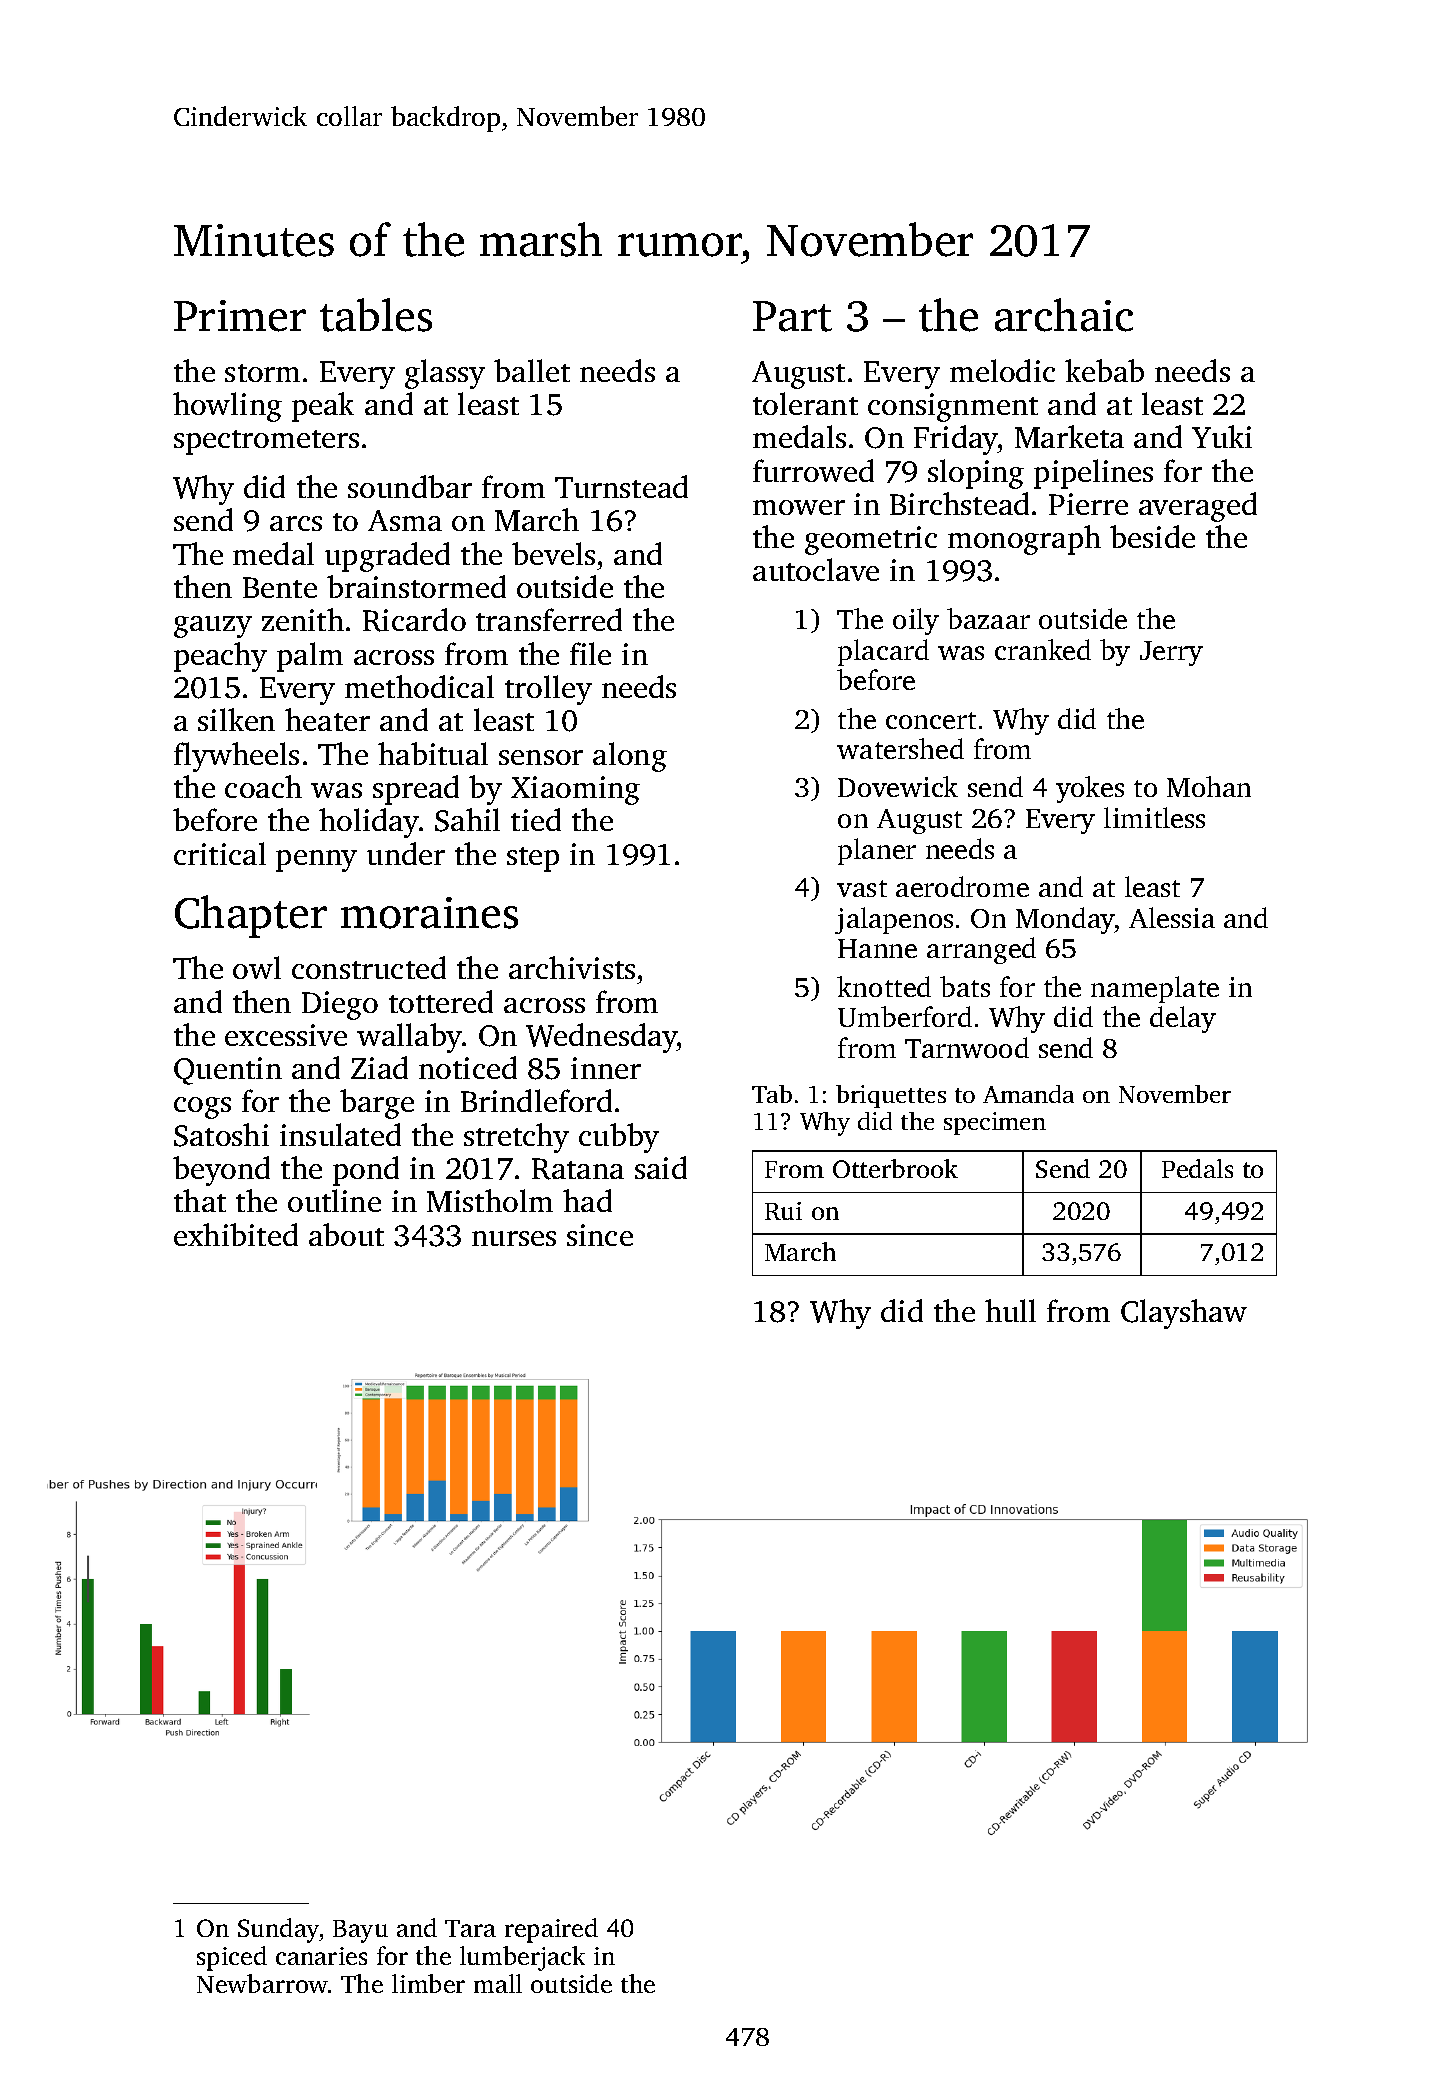 The image size is (1450, 2100). What do you see at coordinates (522, 1958) in the document?
I see `lumberjack` at bounding box center [522, 1958].
